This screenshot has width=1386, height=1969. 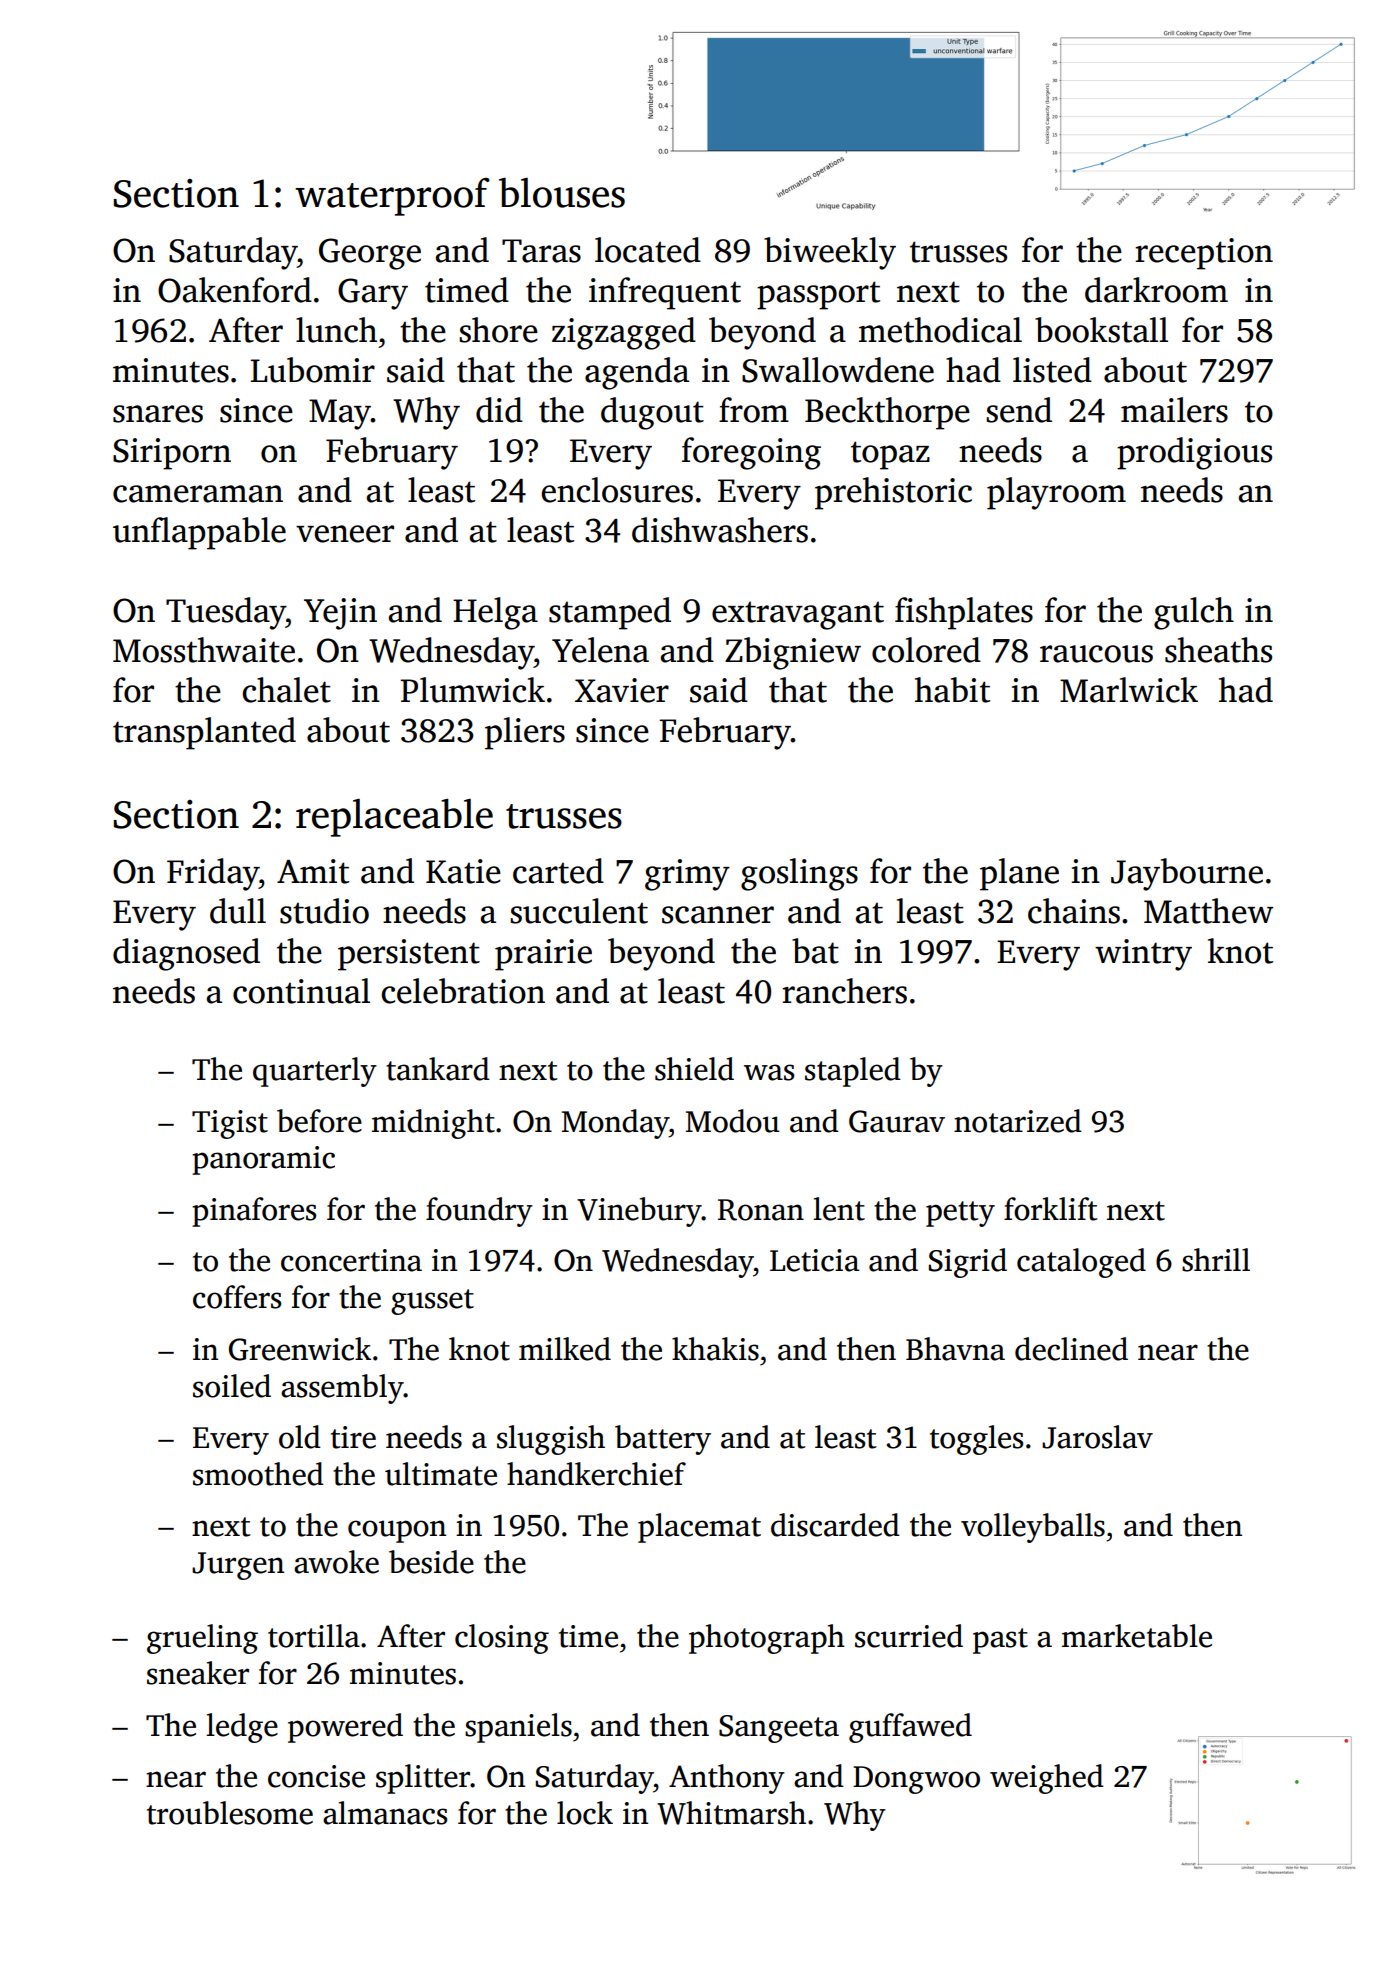 I want to click on sheaths, so click(x=1218, y=650).
